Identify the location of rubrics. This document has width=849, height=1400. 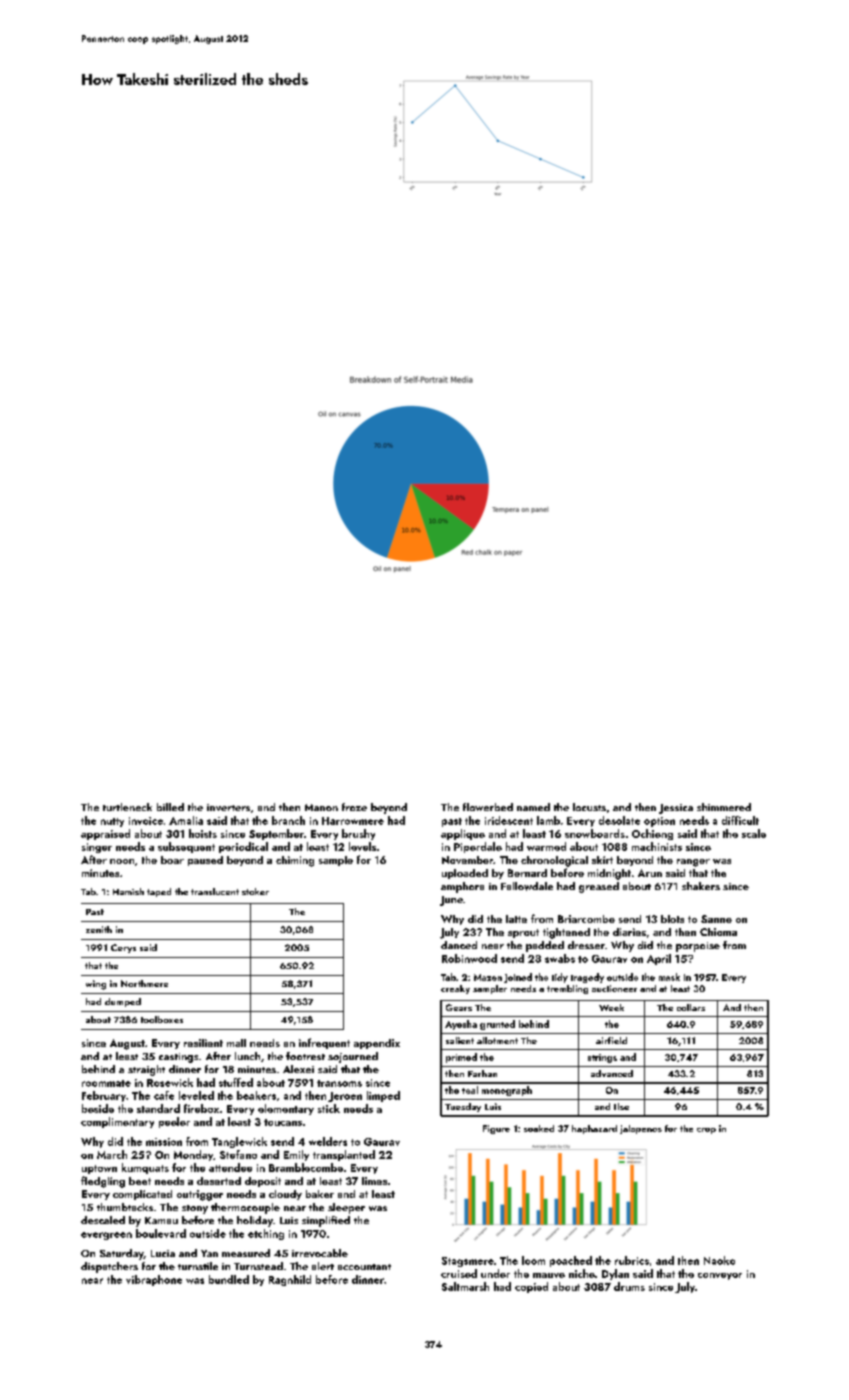
(632, 1260).
